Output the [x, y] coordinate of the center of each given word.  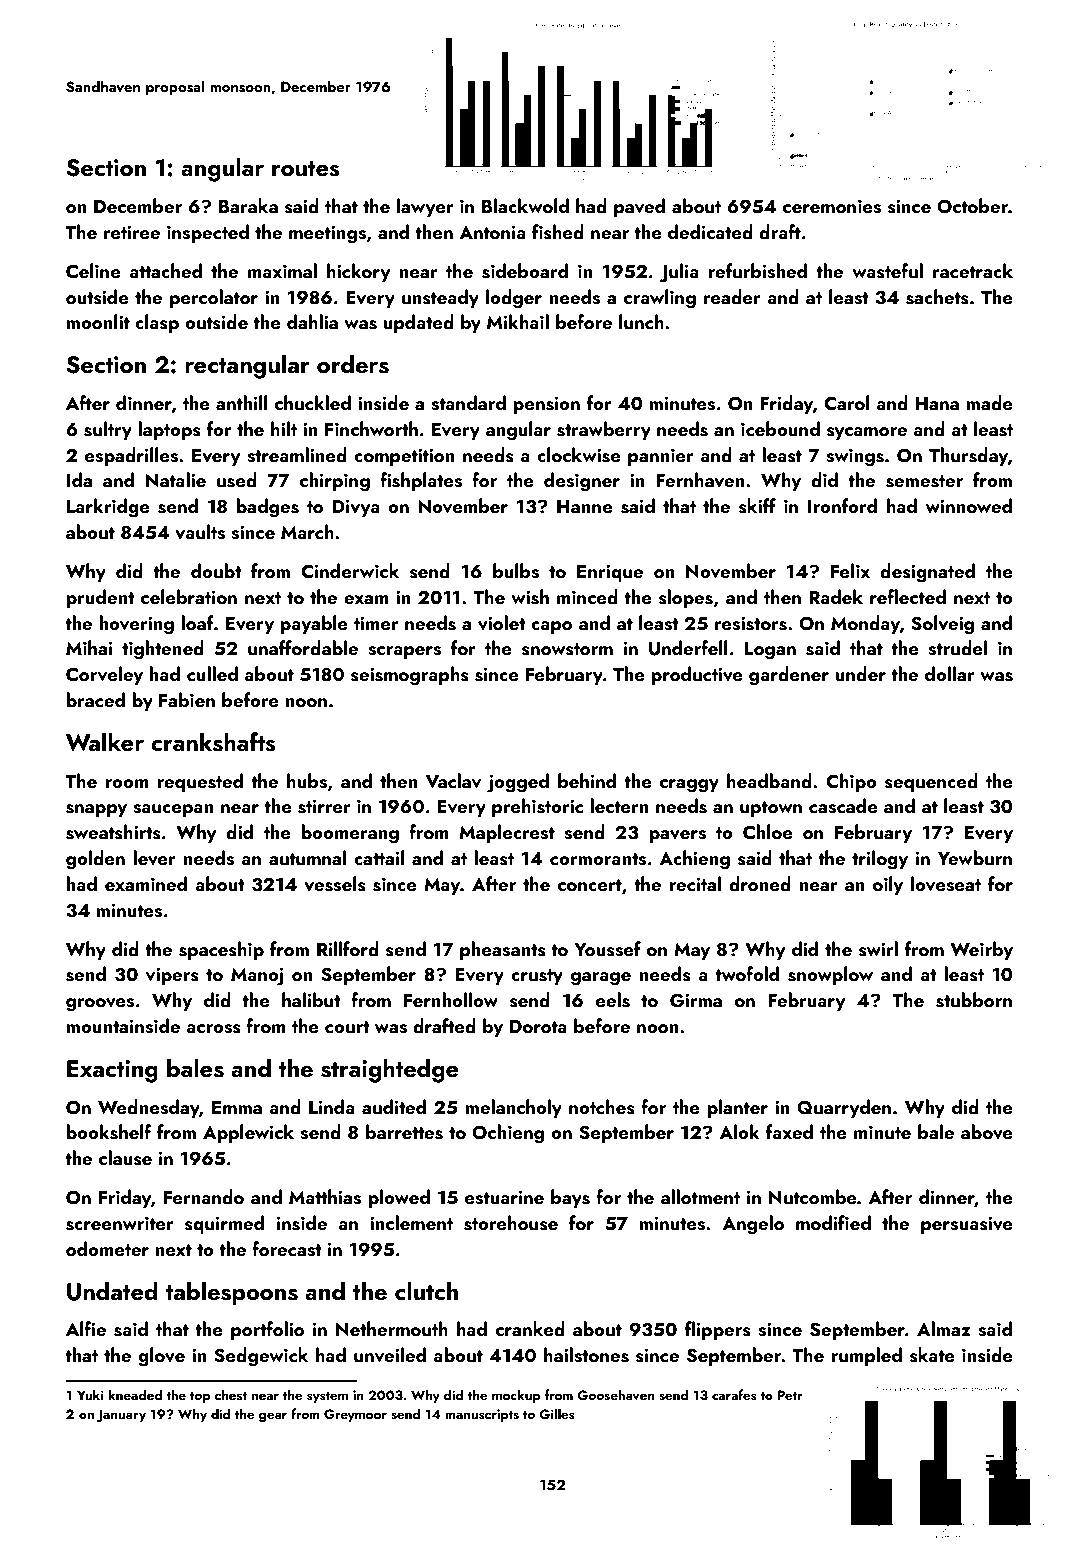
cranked [530, 1328]
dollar [950, 673]
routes [306, 169]
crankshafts [213, 742]
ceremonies [832, 207]
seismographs [410, 676]
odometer [107, 1248]
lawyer [425, 207]
